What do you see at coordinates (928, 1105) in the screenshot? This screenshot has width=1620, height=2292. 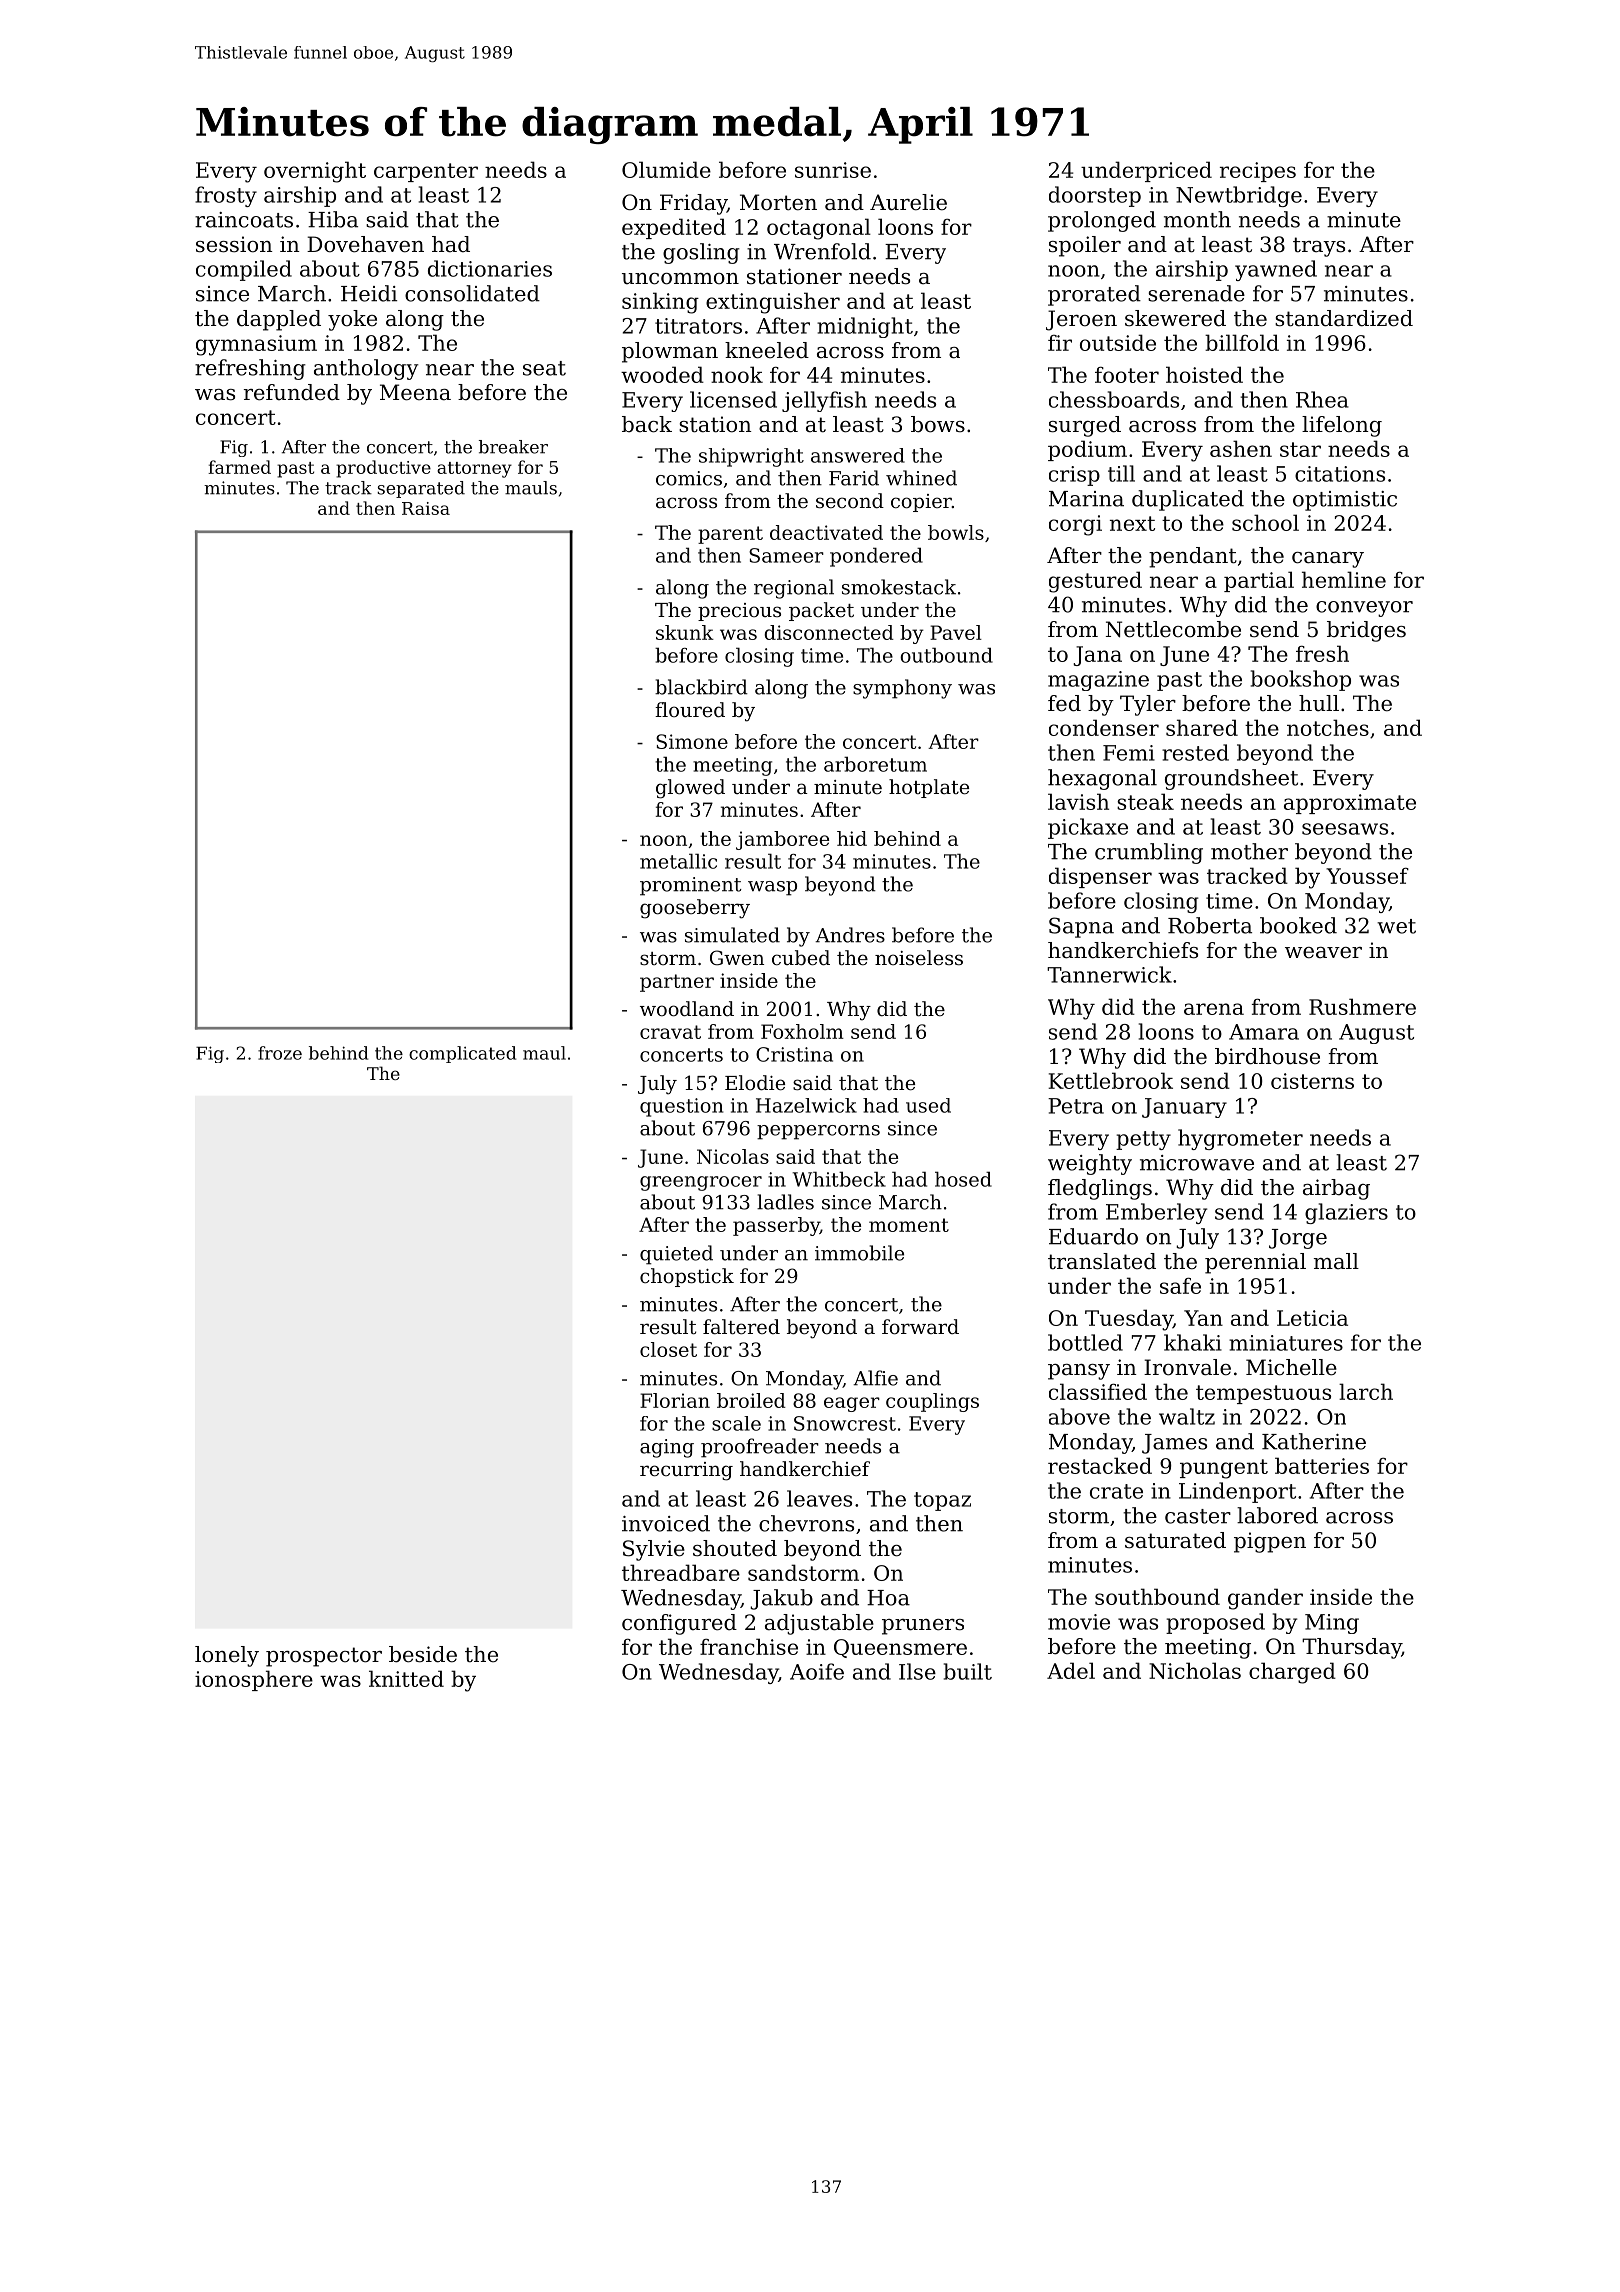 I see `used` at bounding box center [928, 1105].
